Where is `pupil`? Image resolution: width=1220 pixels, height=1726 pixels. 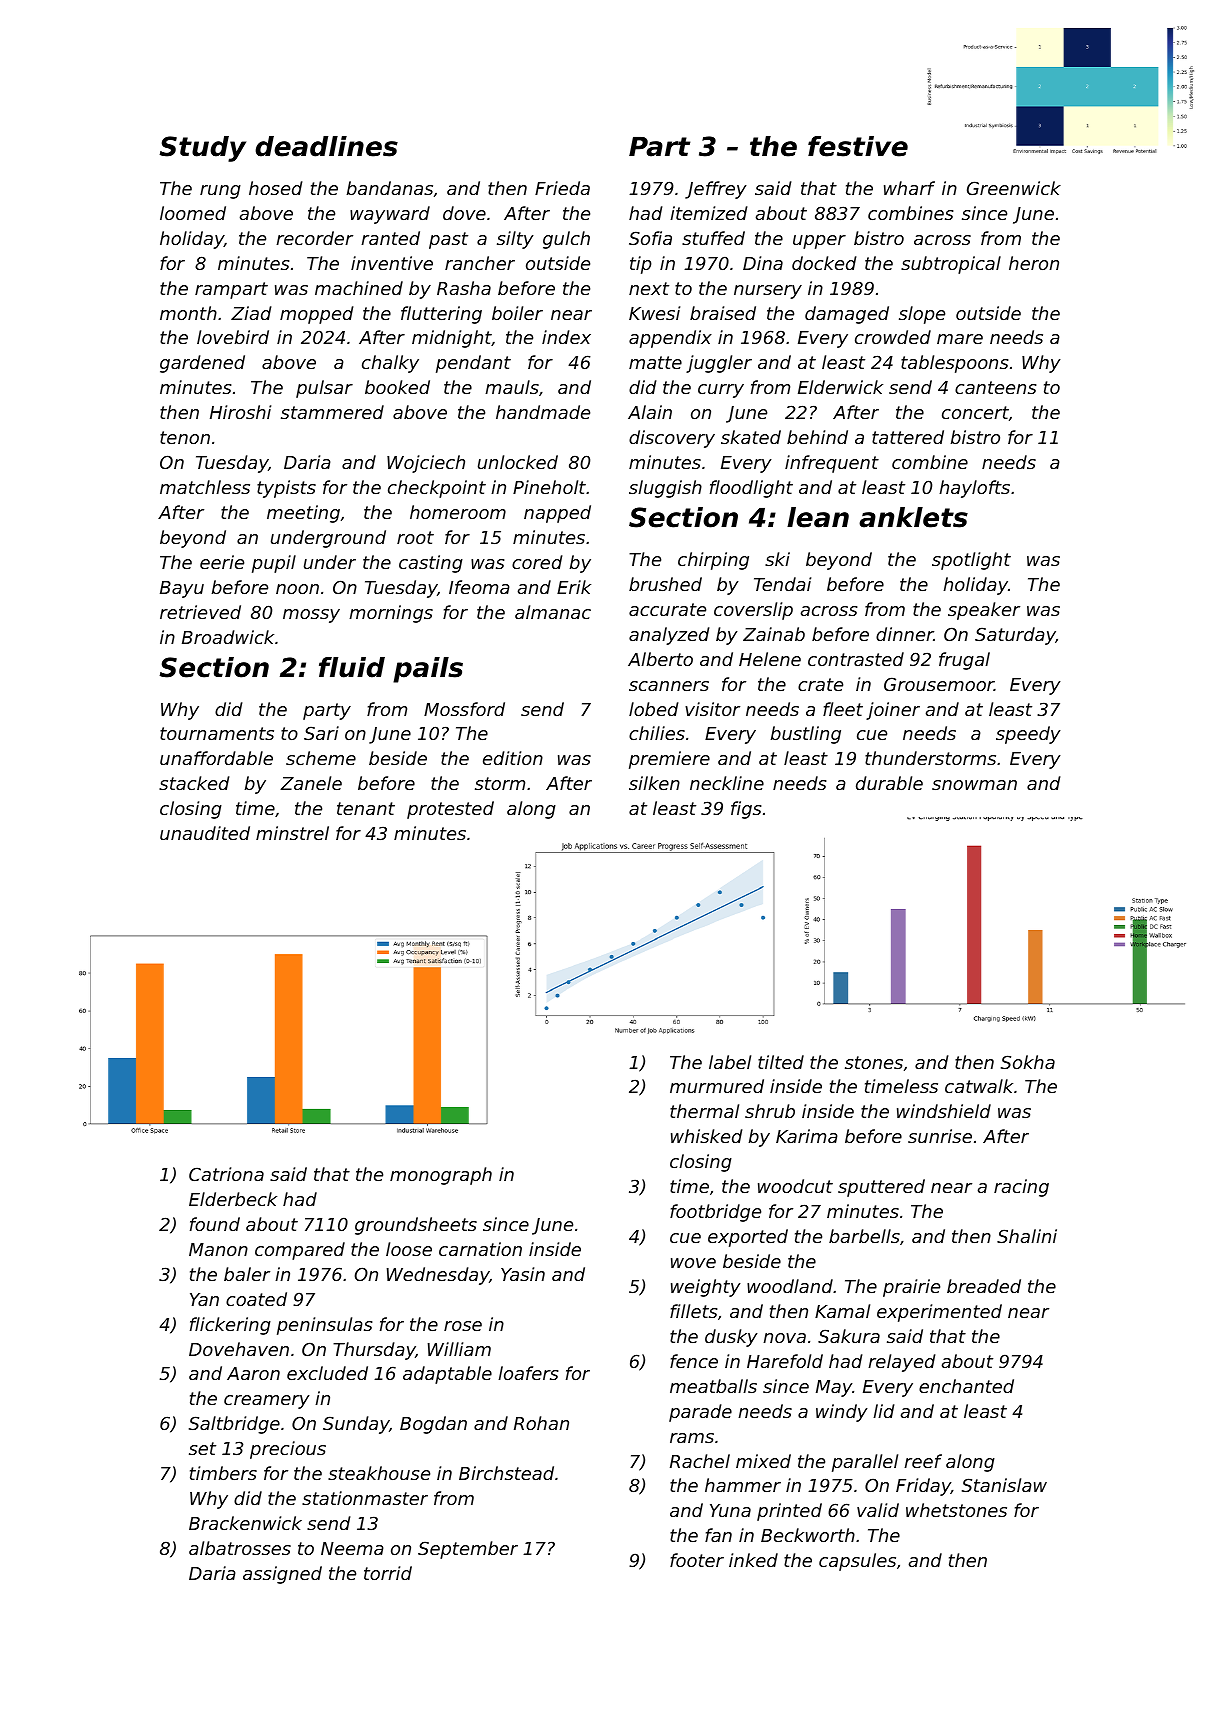
pupil is located at coordinates (274, 564).
